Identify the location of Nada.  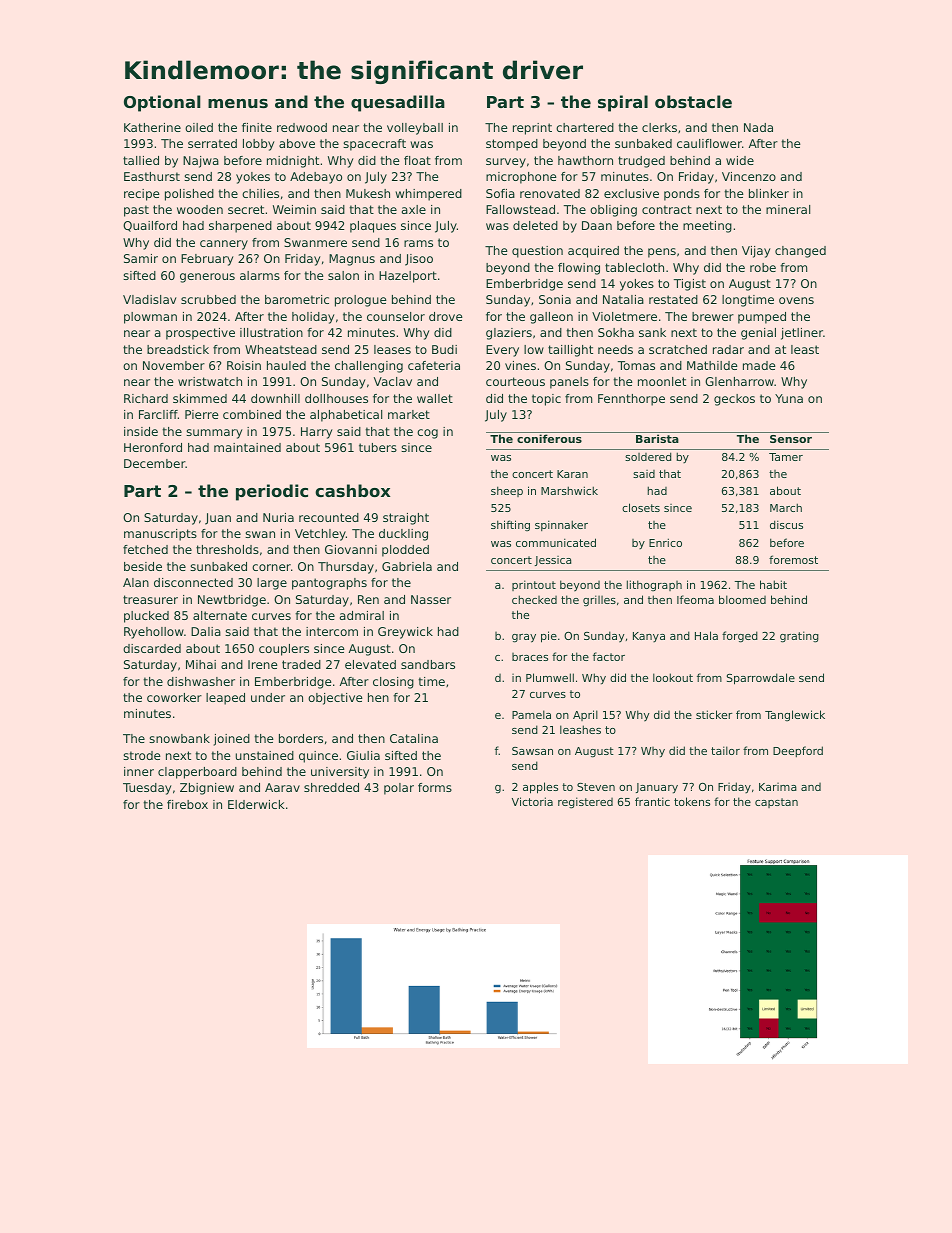
(758, 127).
